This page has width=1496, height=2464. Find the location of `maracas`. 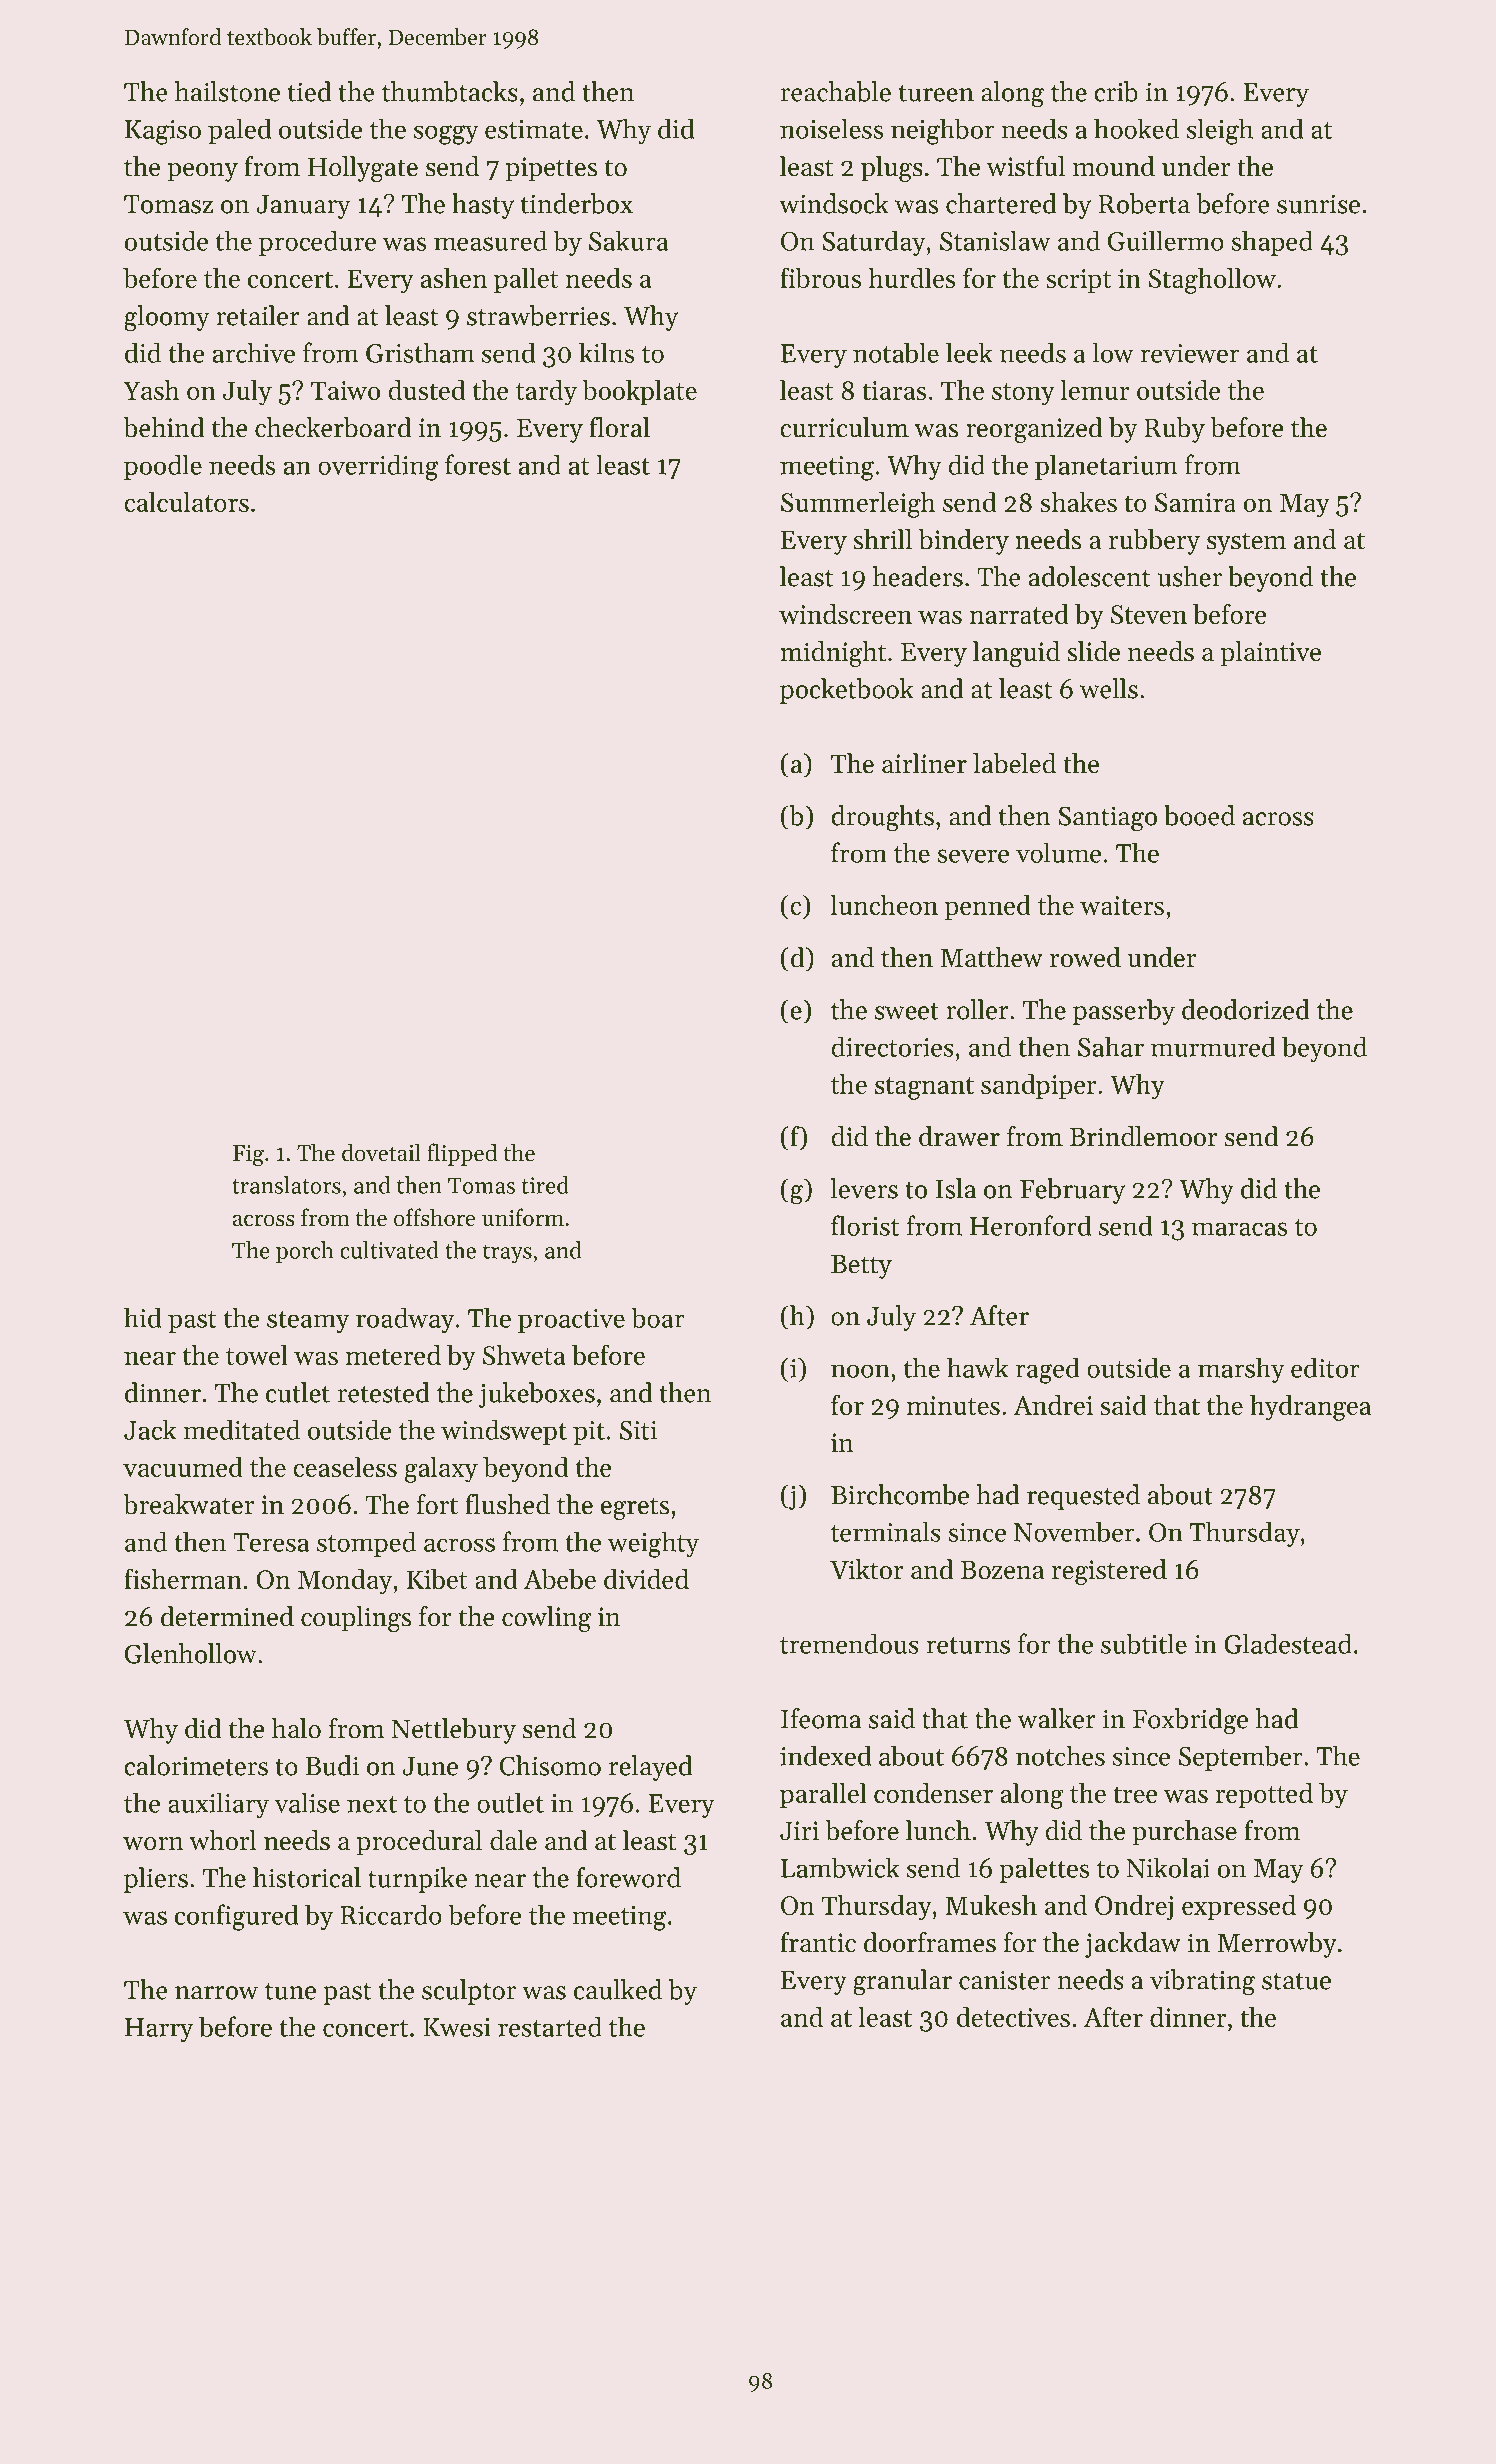

maracas is located at coordinates (1239, 1229).
